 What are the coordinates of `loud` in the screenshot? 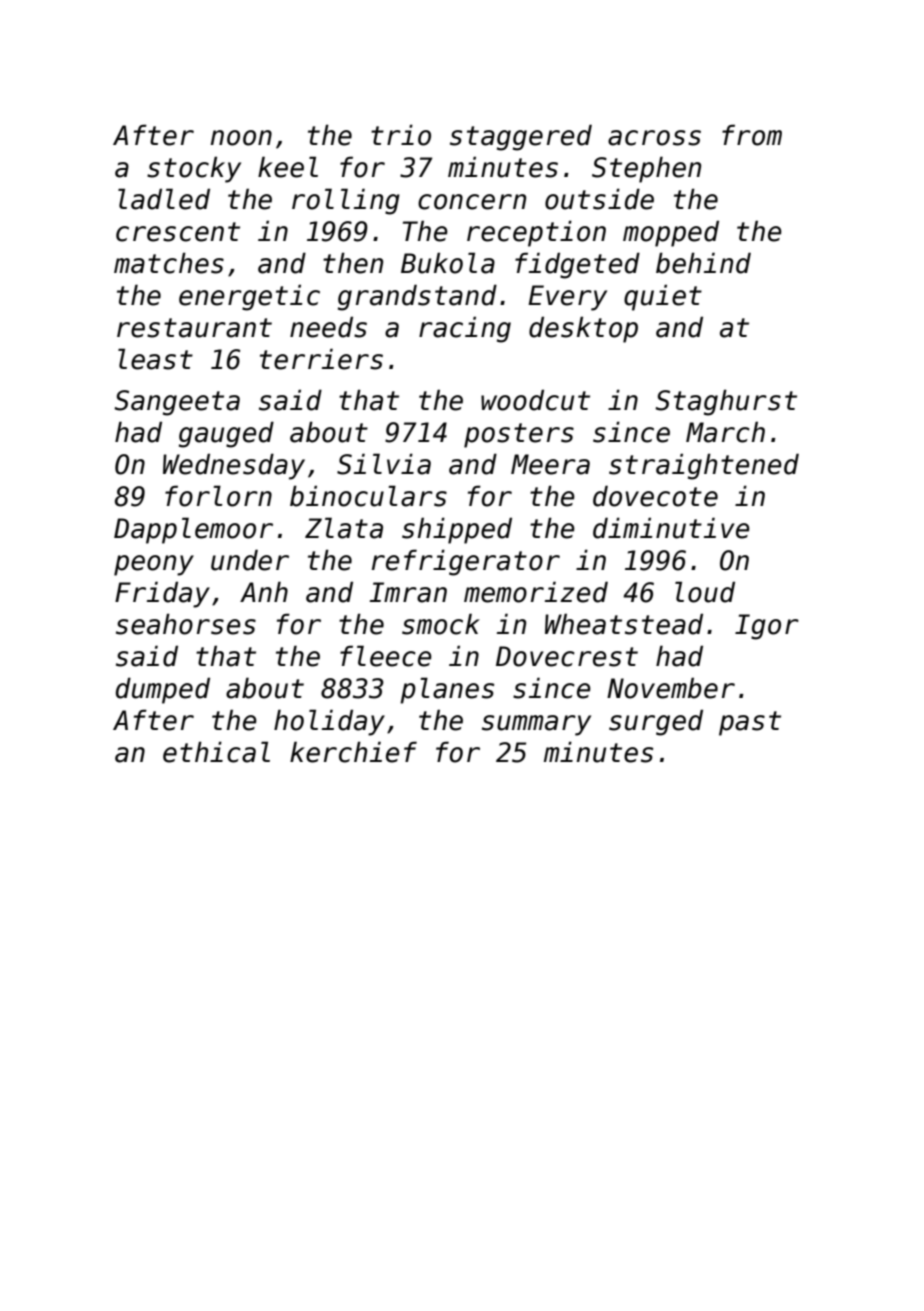 It's located at (705, 592).
